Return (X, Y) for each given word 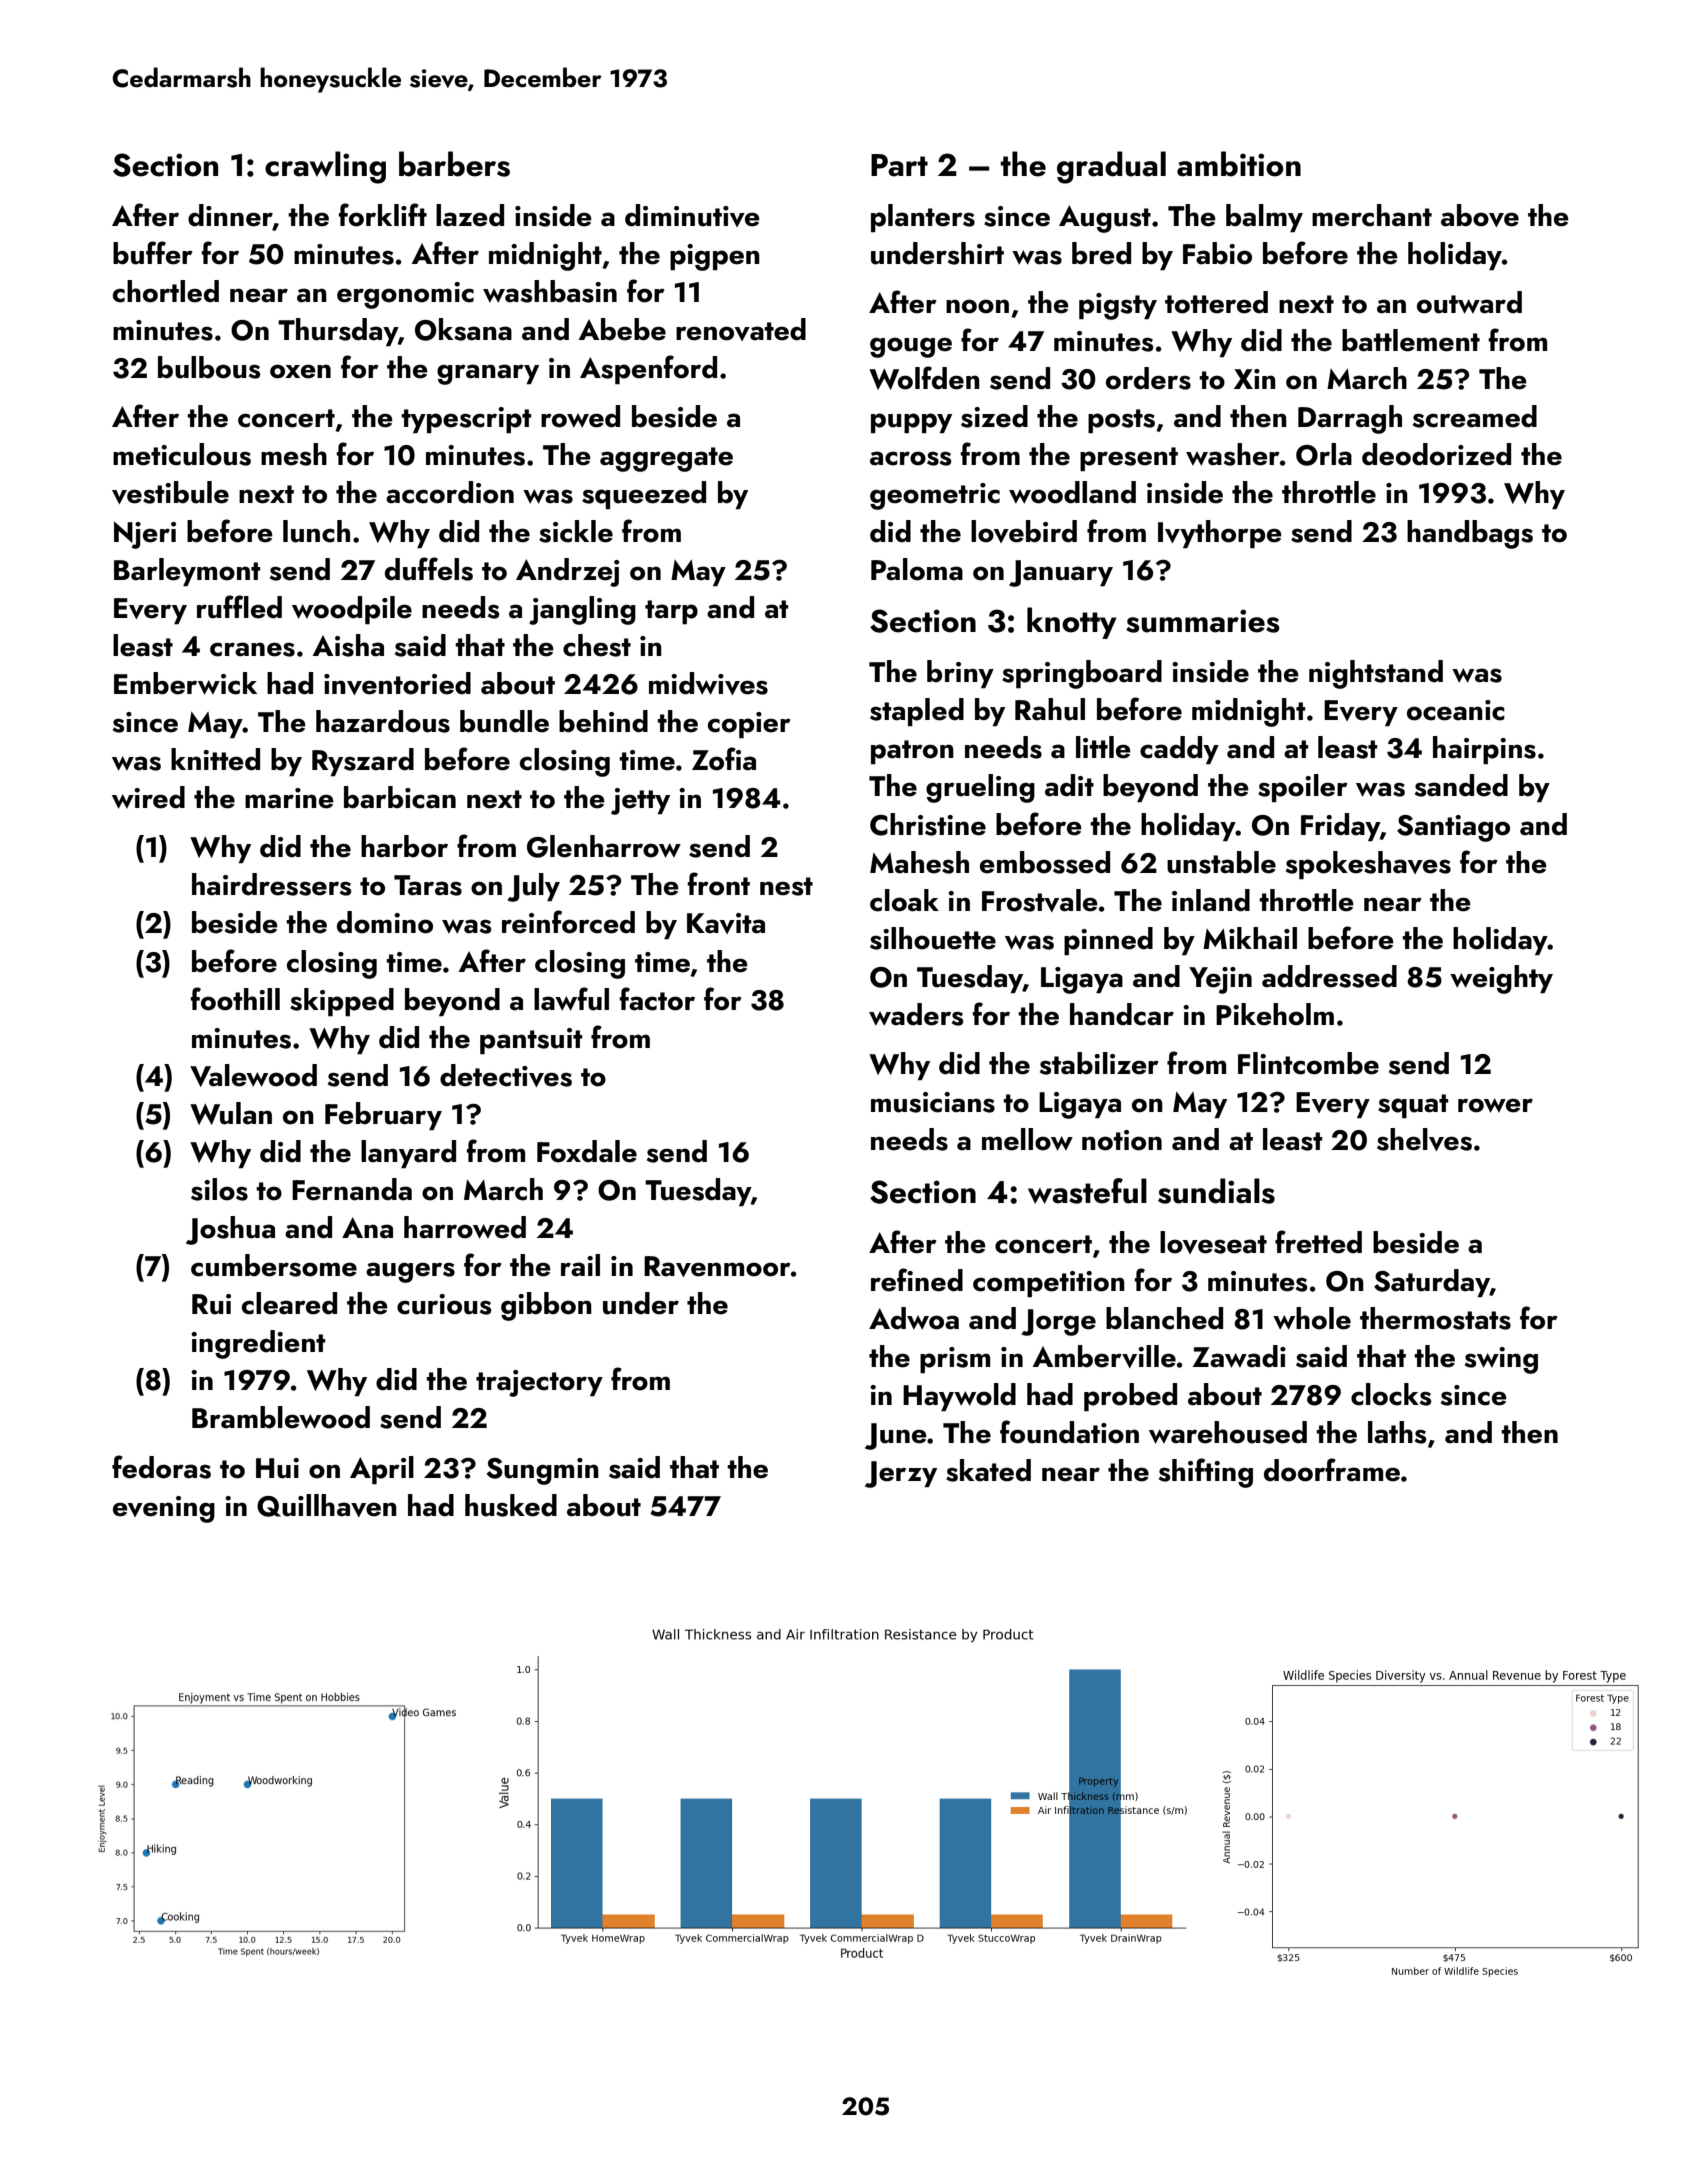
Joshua (230, 1230)
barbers (454, 164)
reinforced (568, 922)
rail (580, 1265)
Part (899, 165)
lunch (316, 531)
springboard (1082, 674)
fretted (1318, 1242)
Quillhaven (327, 1505)
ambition (1239, 164)
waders (916, 1014)
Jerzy (901, 1474)
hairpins (1484, 750)
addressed (1329, 976)
